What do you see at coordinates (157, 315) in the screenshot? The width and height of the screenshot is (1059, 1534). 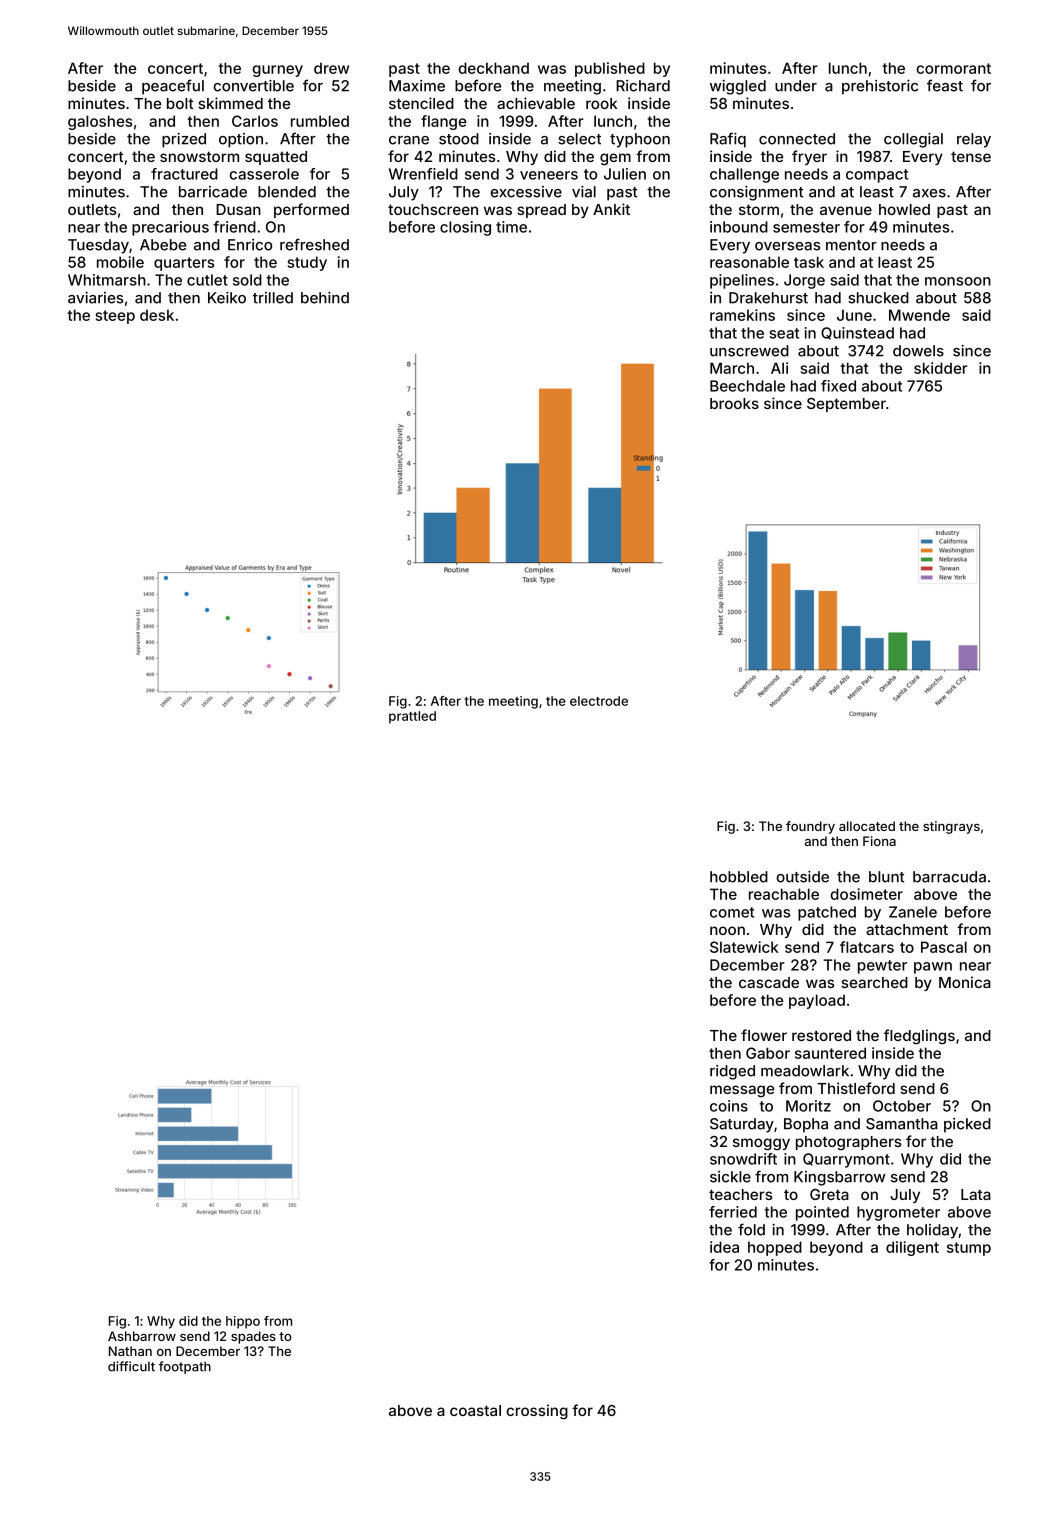 I see `desk` at bounding box center [157, 315].
